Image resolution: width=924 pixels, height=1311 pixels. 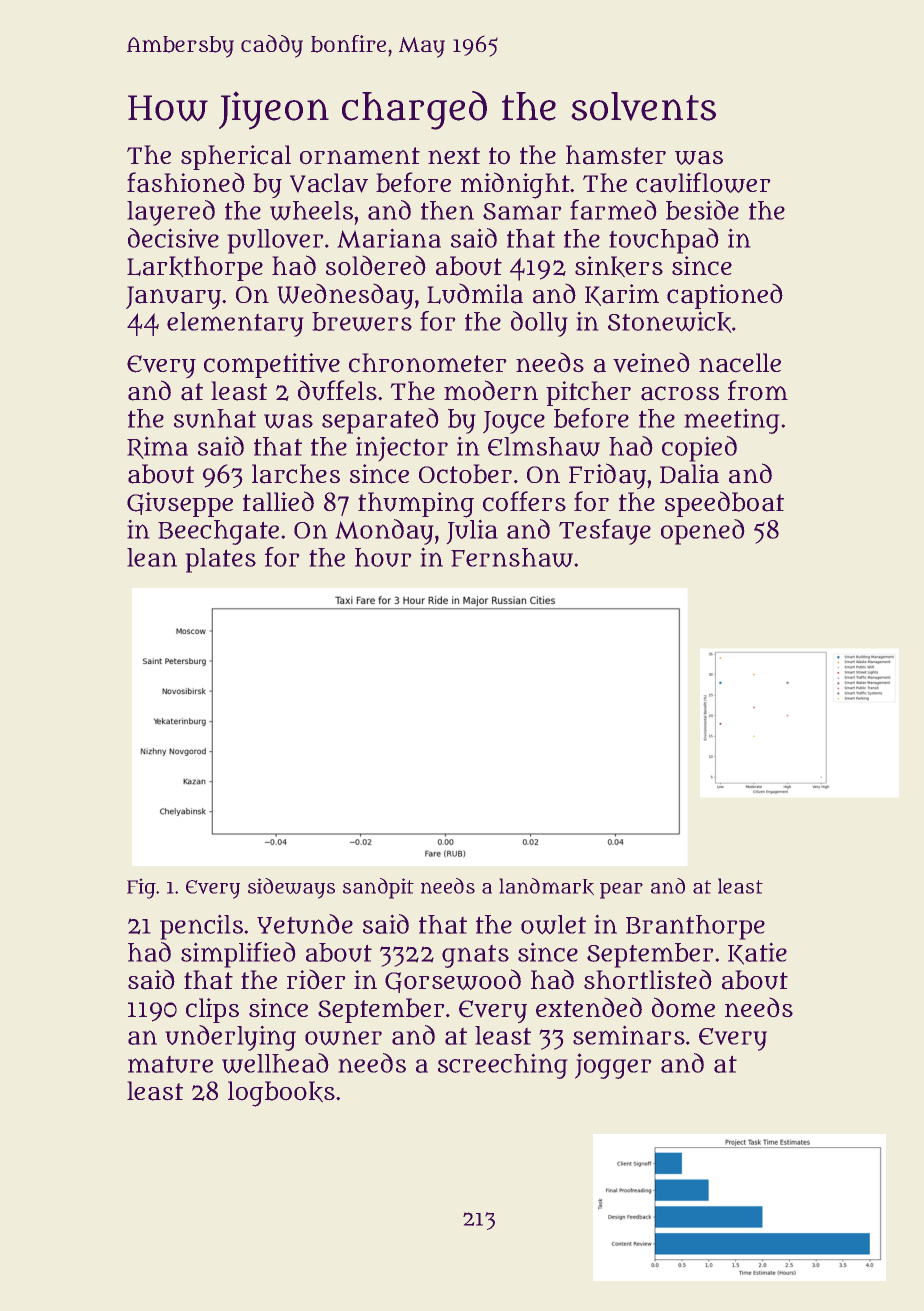 What do you see at coordinates (454, 155) in the page?
I see `next` at bounding box center [454, 155].
